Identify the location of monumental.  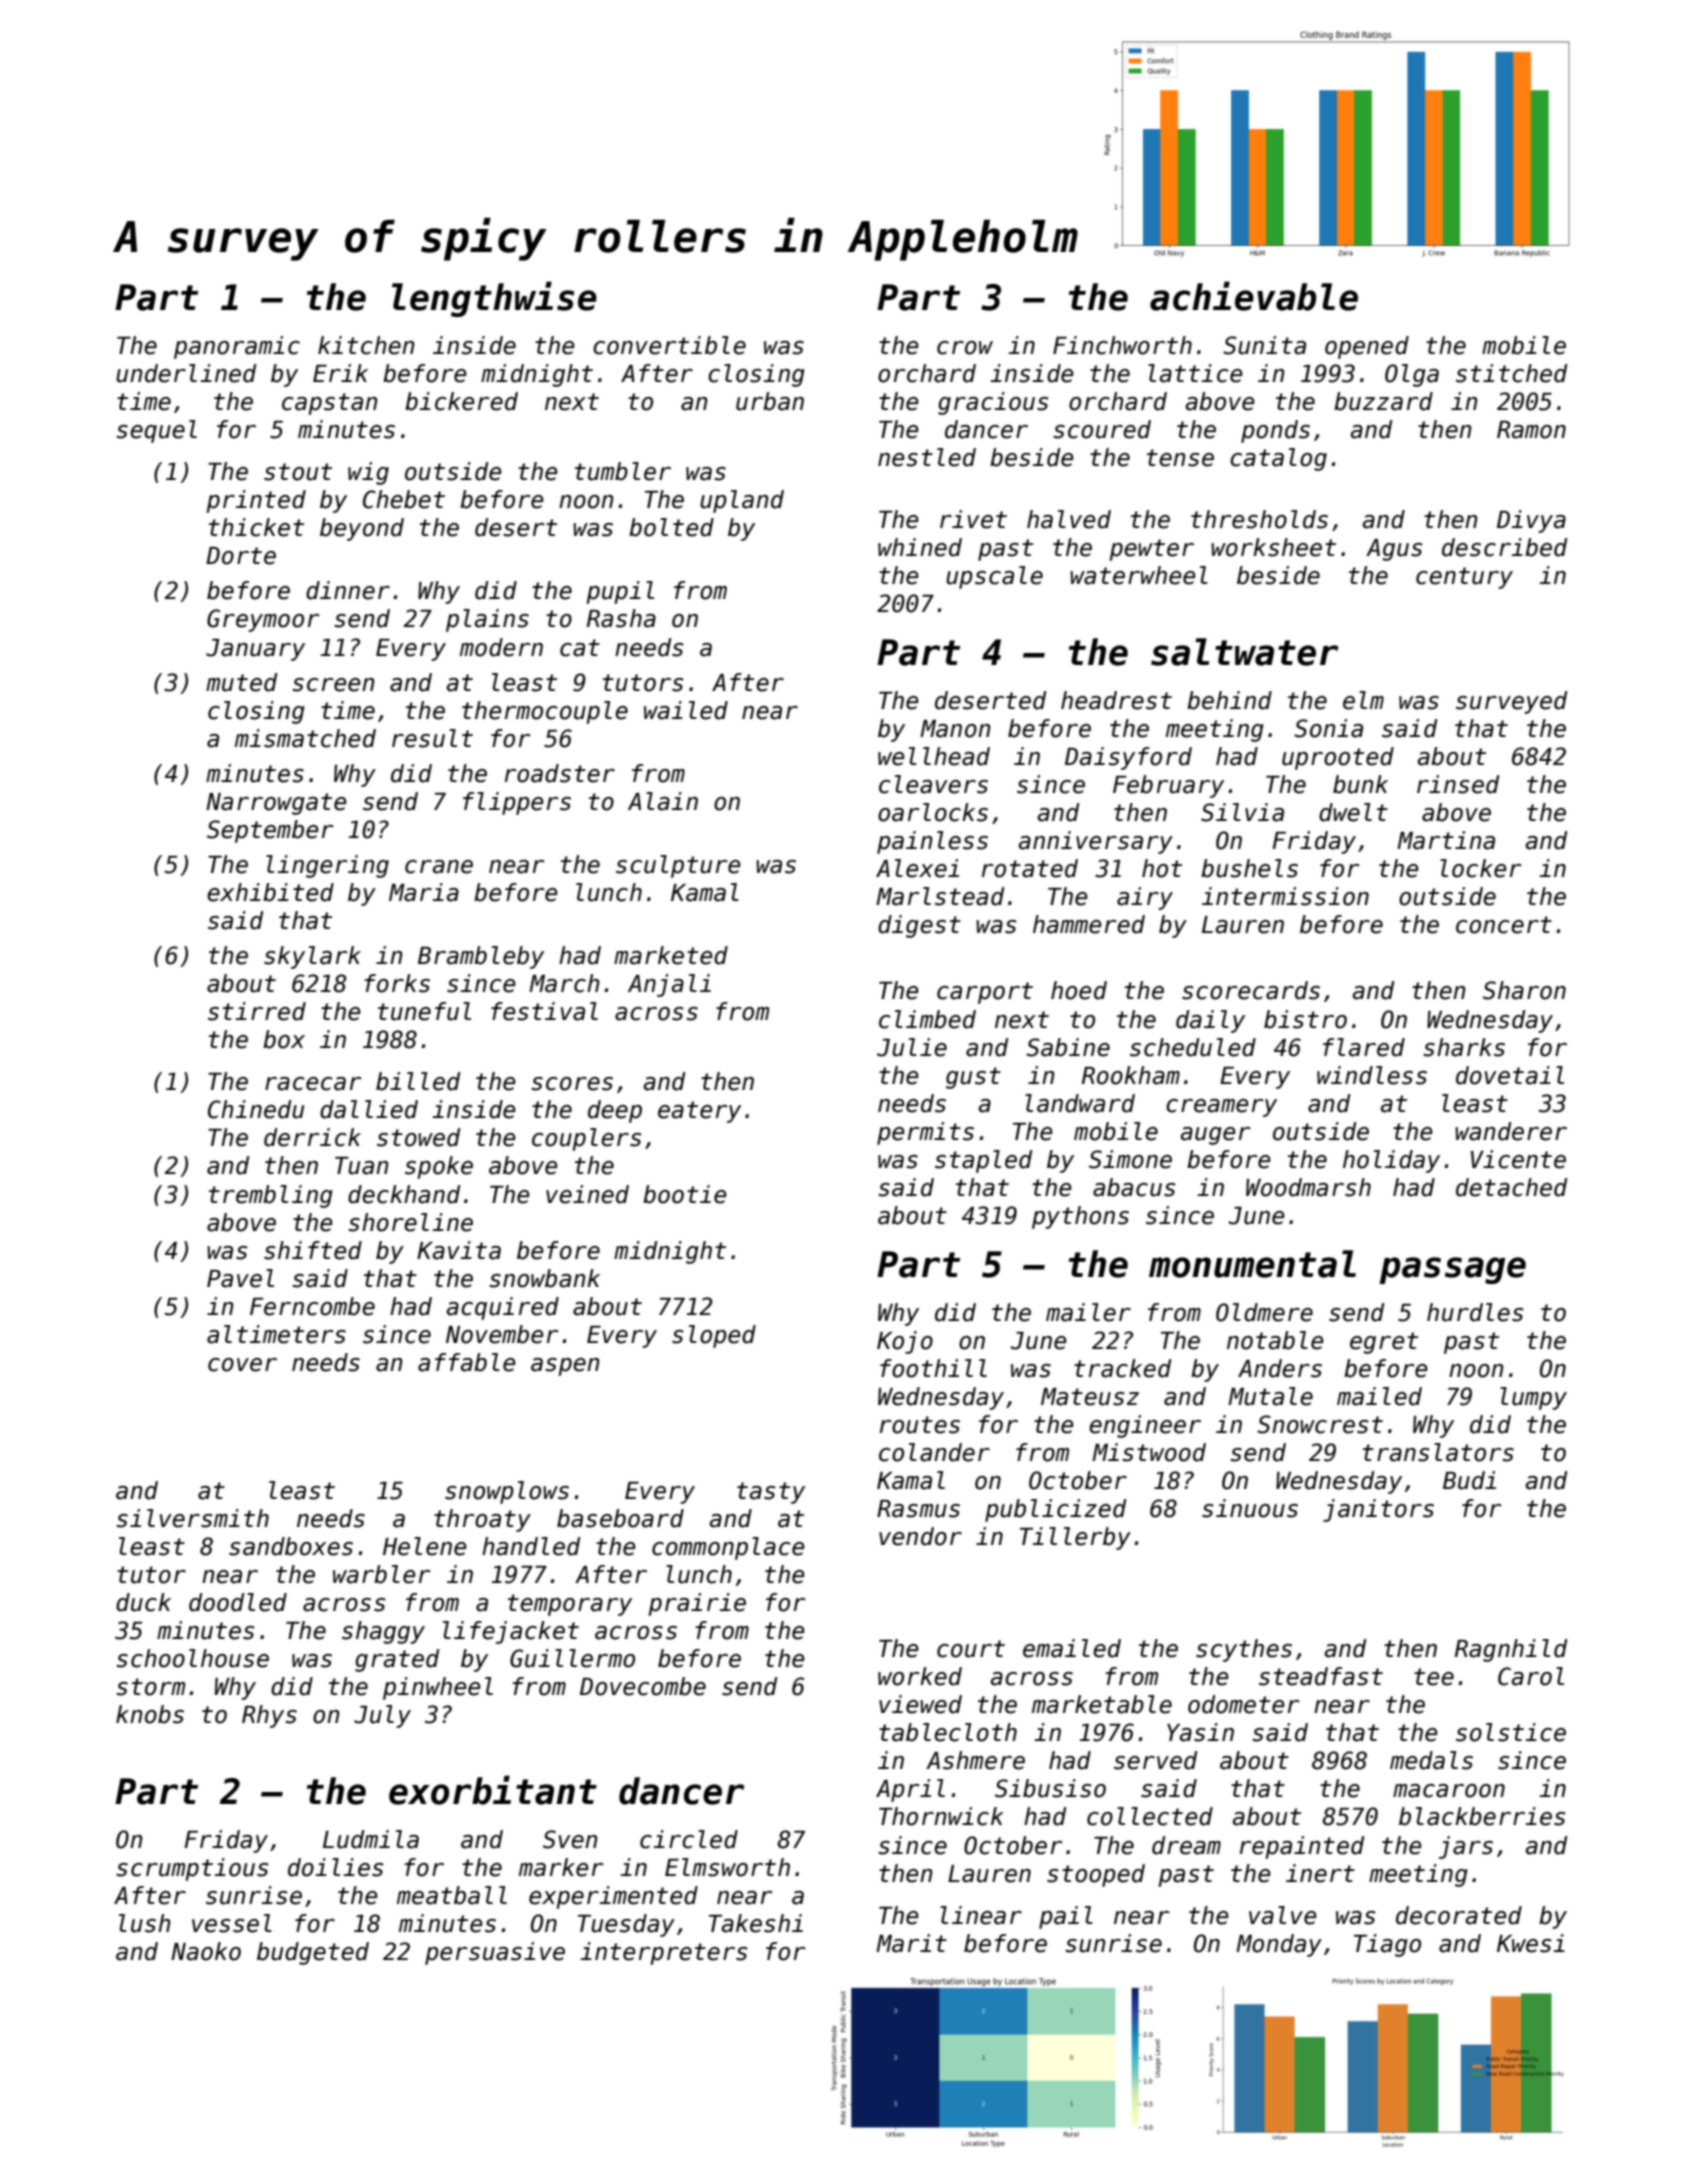
(1252, 1264).
